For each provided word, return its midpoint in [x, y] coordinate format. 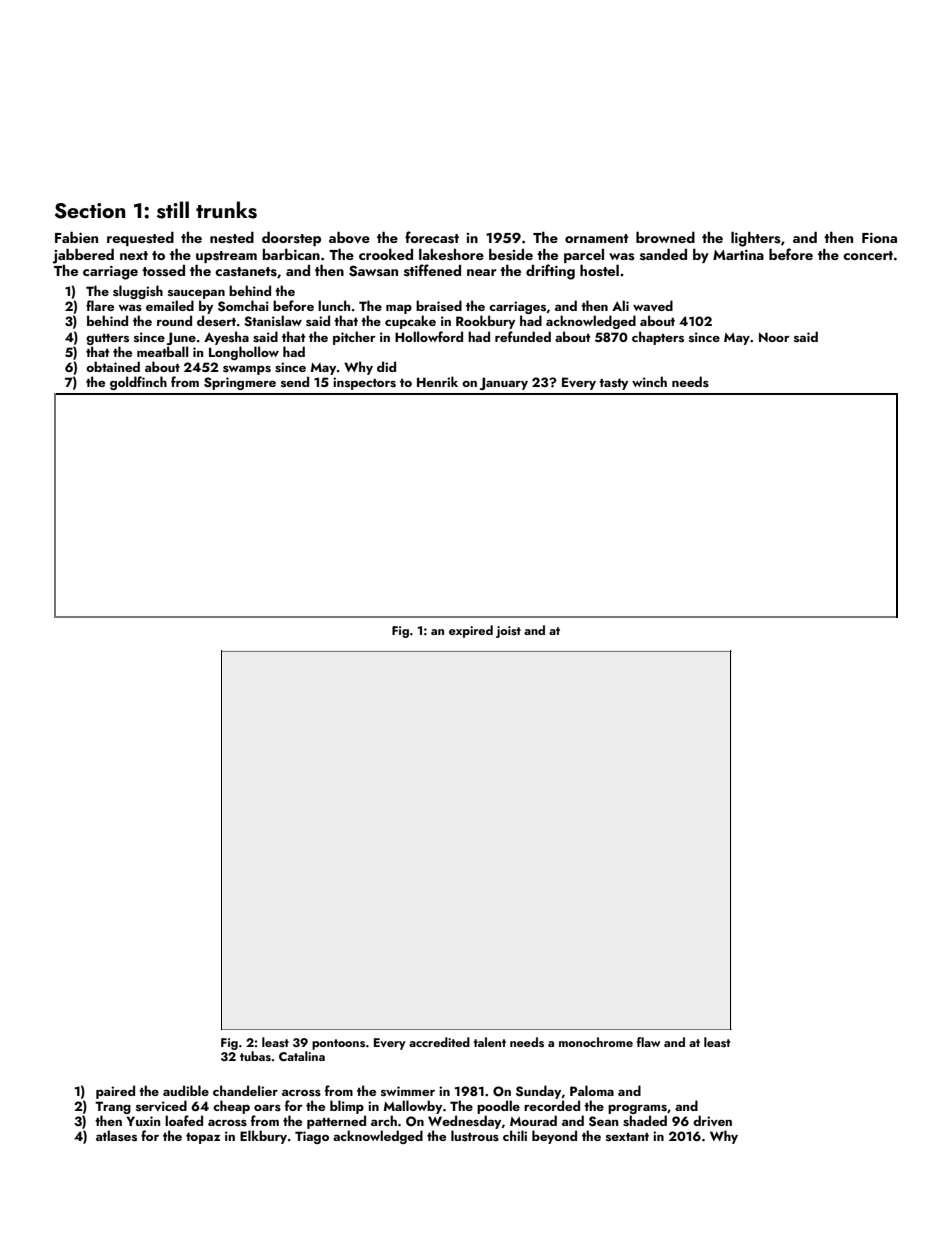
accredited [439, 1042]
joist [508, 632]
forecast [432, 237]
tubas [255, 1056]
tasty [613, 384]
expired [471, 631]
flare [100, 305]
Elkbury [263, 1137]
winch [649, 381]
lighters [756, 239]
